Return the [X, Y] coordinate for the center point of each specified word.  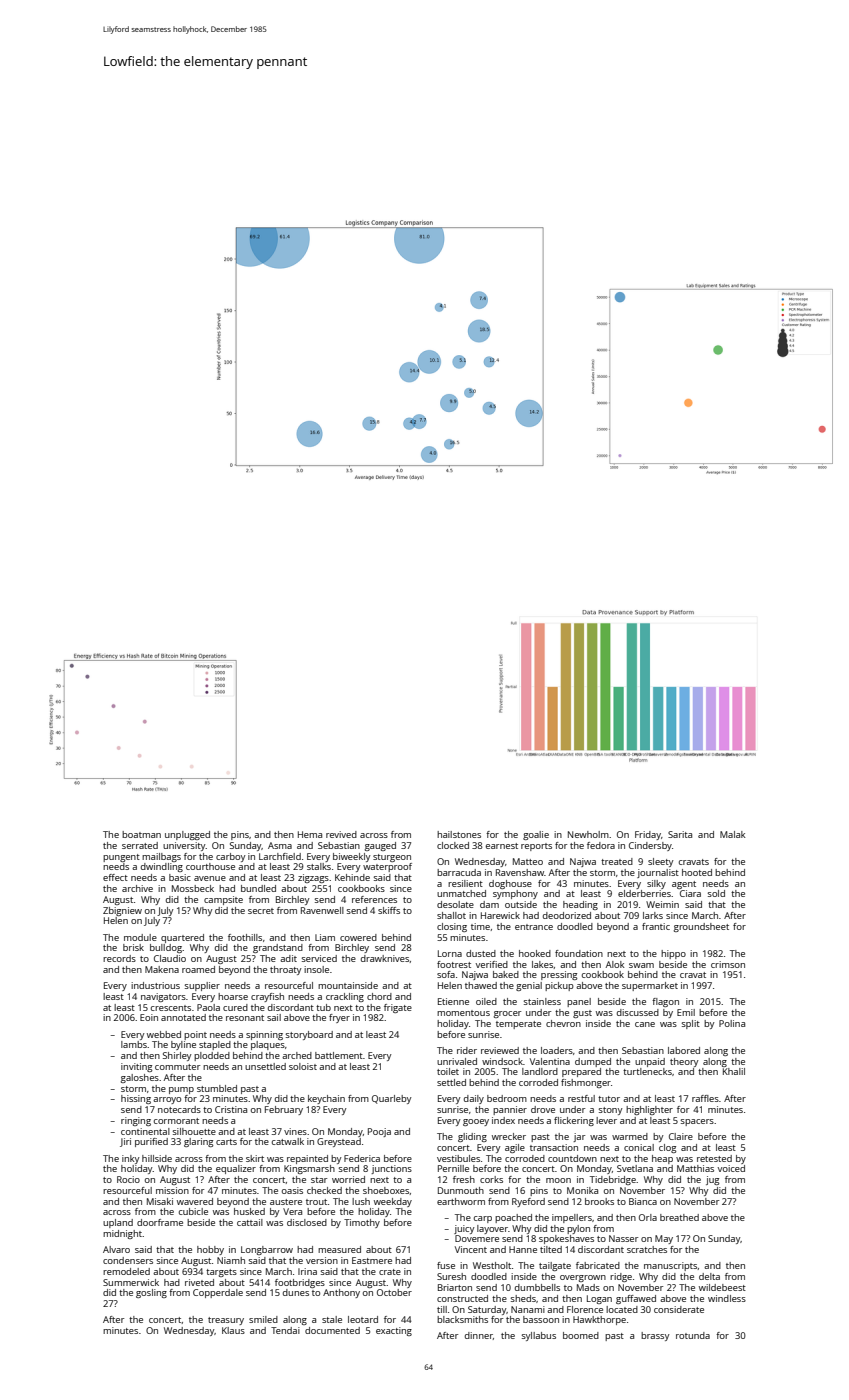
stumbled [217, 1088]
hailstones [459, 834]
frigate [398, 1008]
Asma [280, 845]
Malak [733, 834]
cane [645, 1024]
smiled [263, 1319]
